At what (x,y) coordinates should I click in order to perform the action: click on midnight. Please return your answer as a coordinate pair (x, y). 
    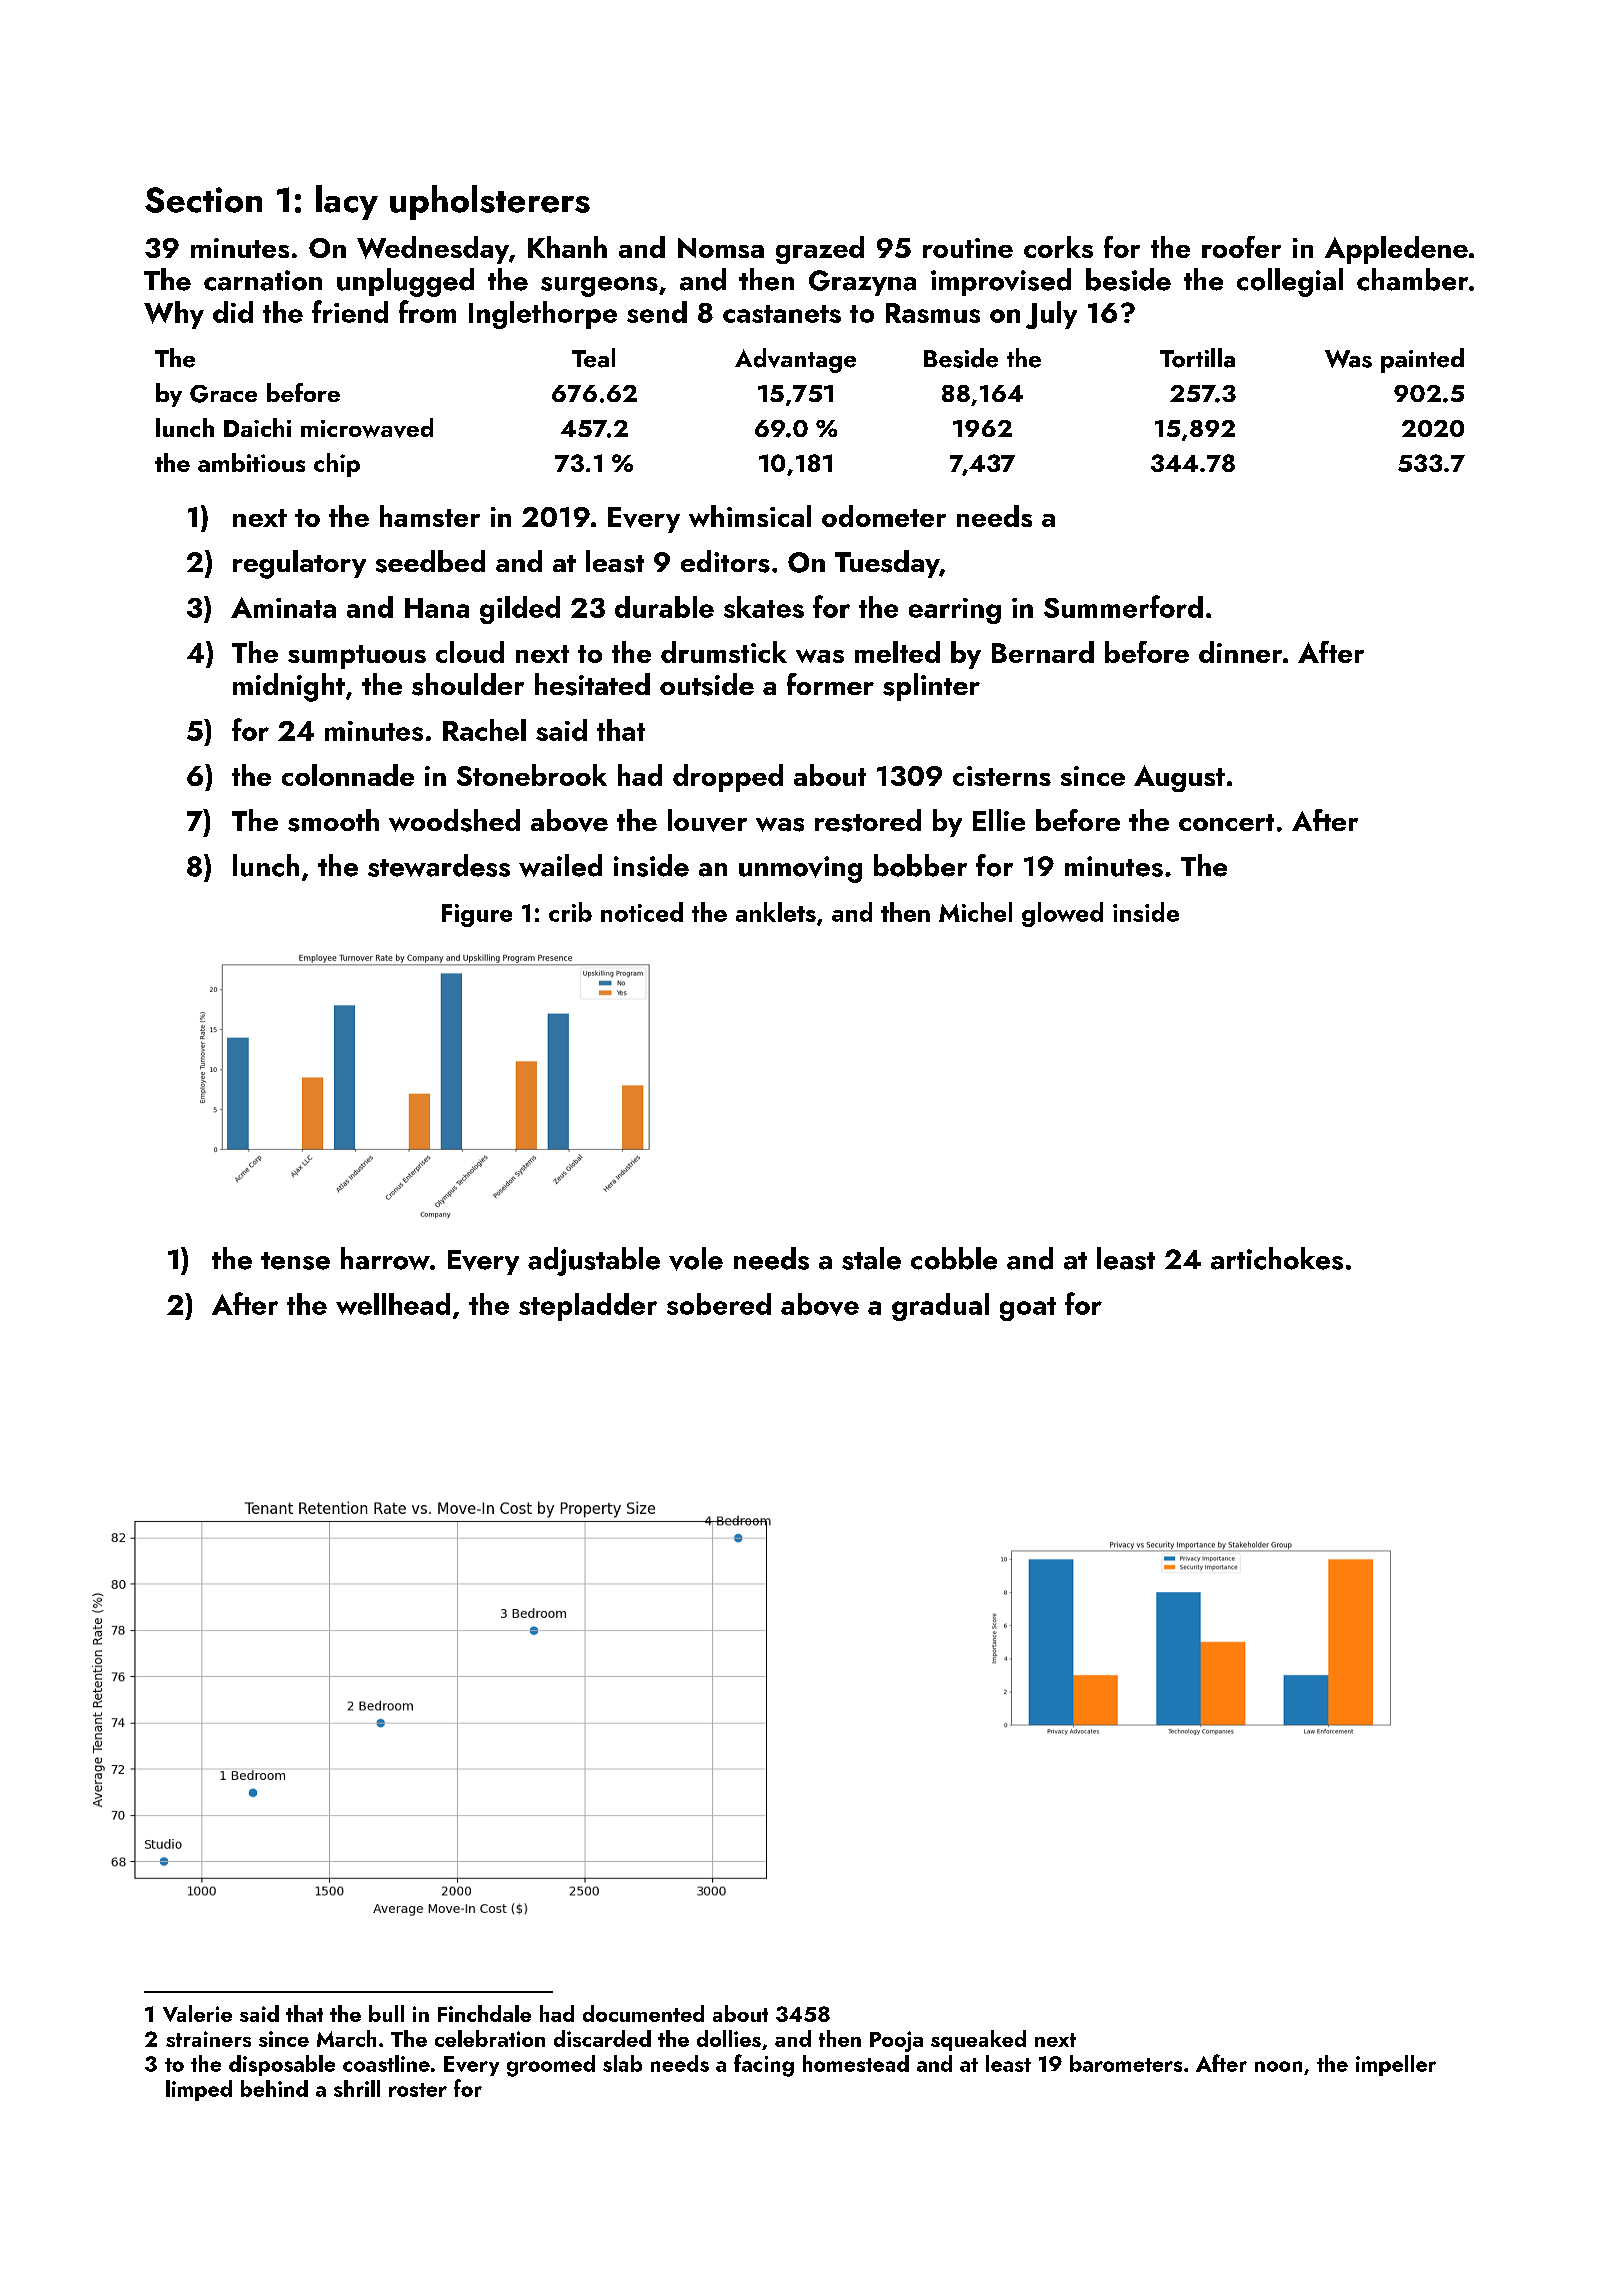
    Looking at the image, I should click on (289, 687).
